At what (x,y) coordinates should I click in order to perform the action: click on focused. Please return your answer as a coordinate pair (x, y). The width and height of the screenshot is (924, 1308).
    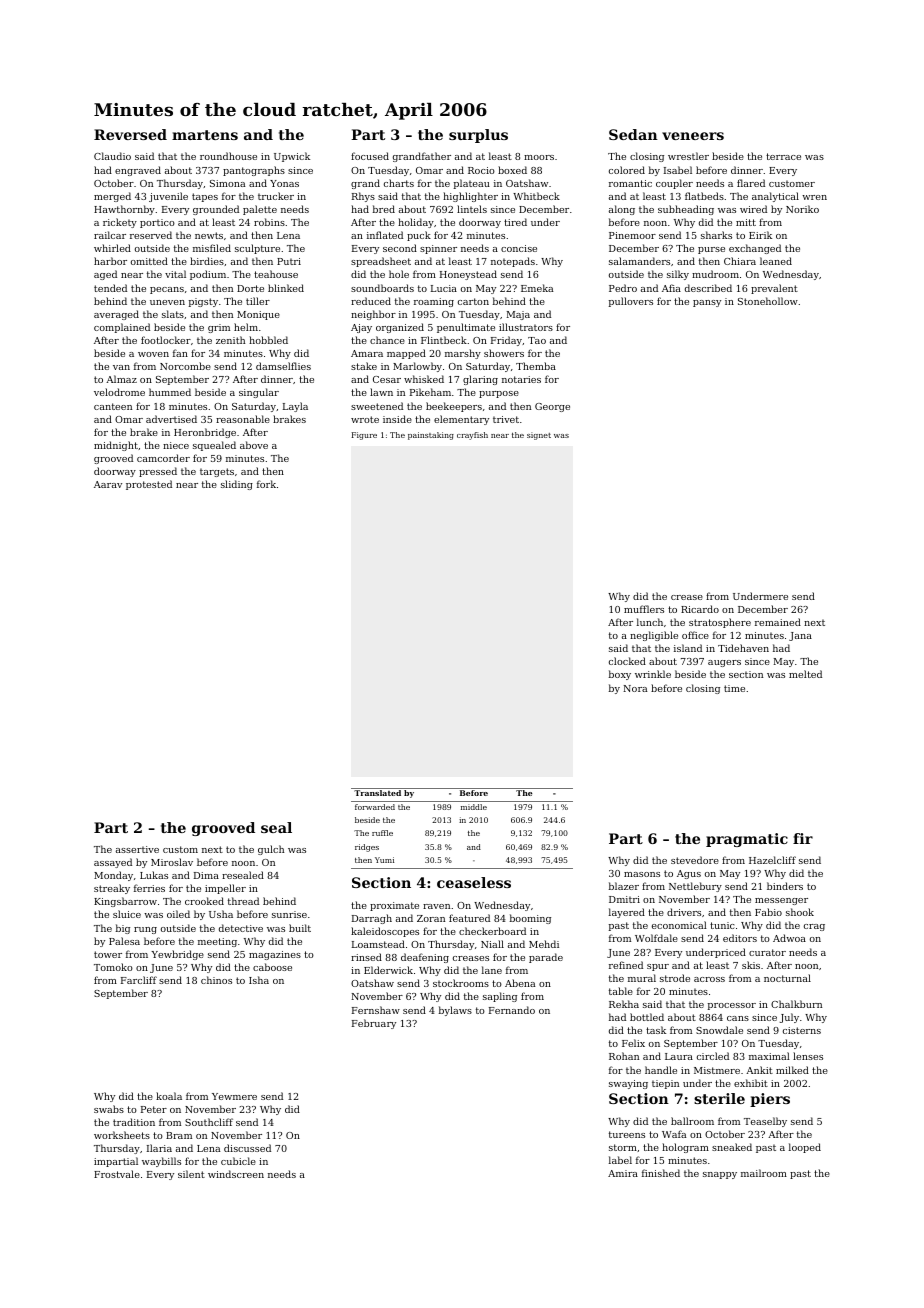
    Looking at the image, I should click on (370, 156).
